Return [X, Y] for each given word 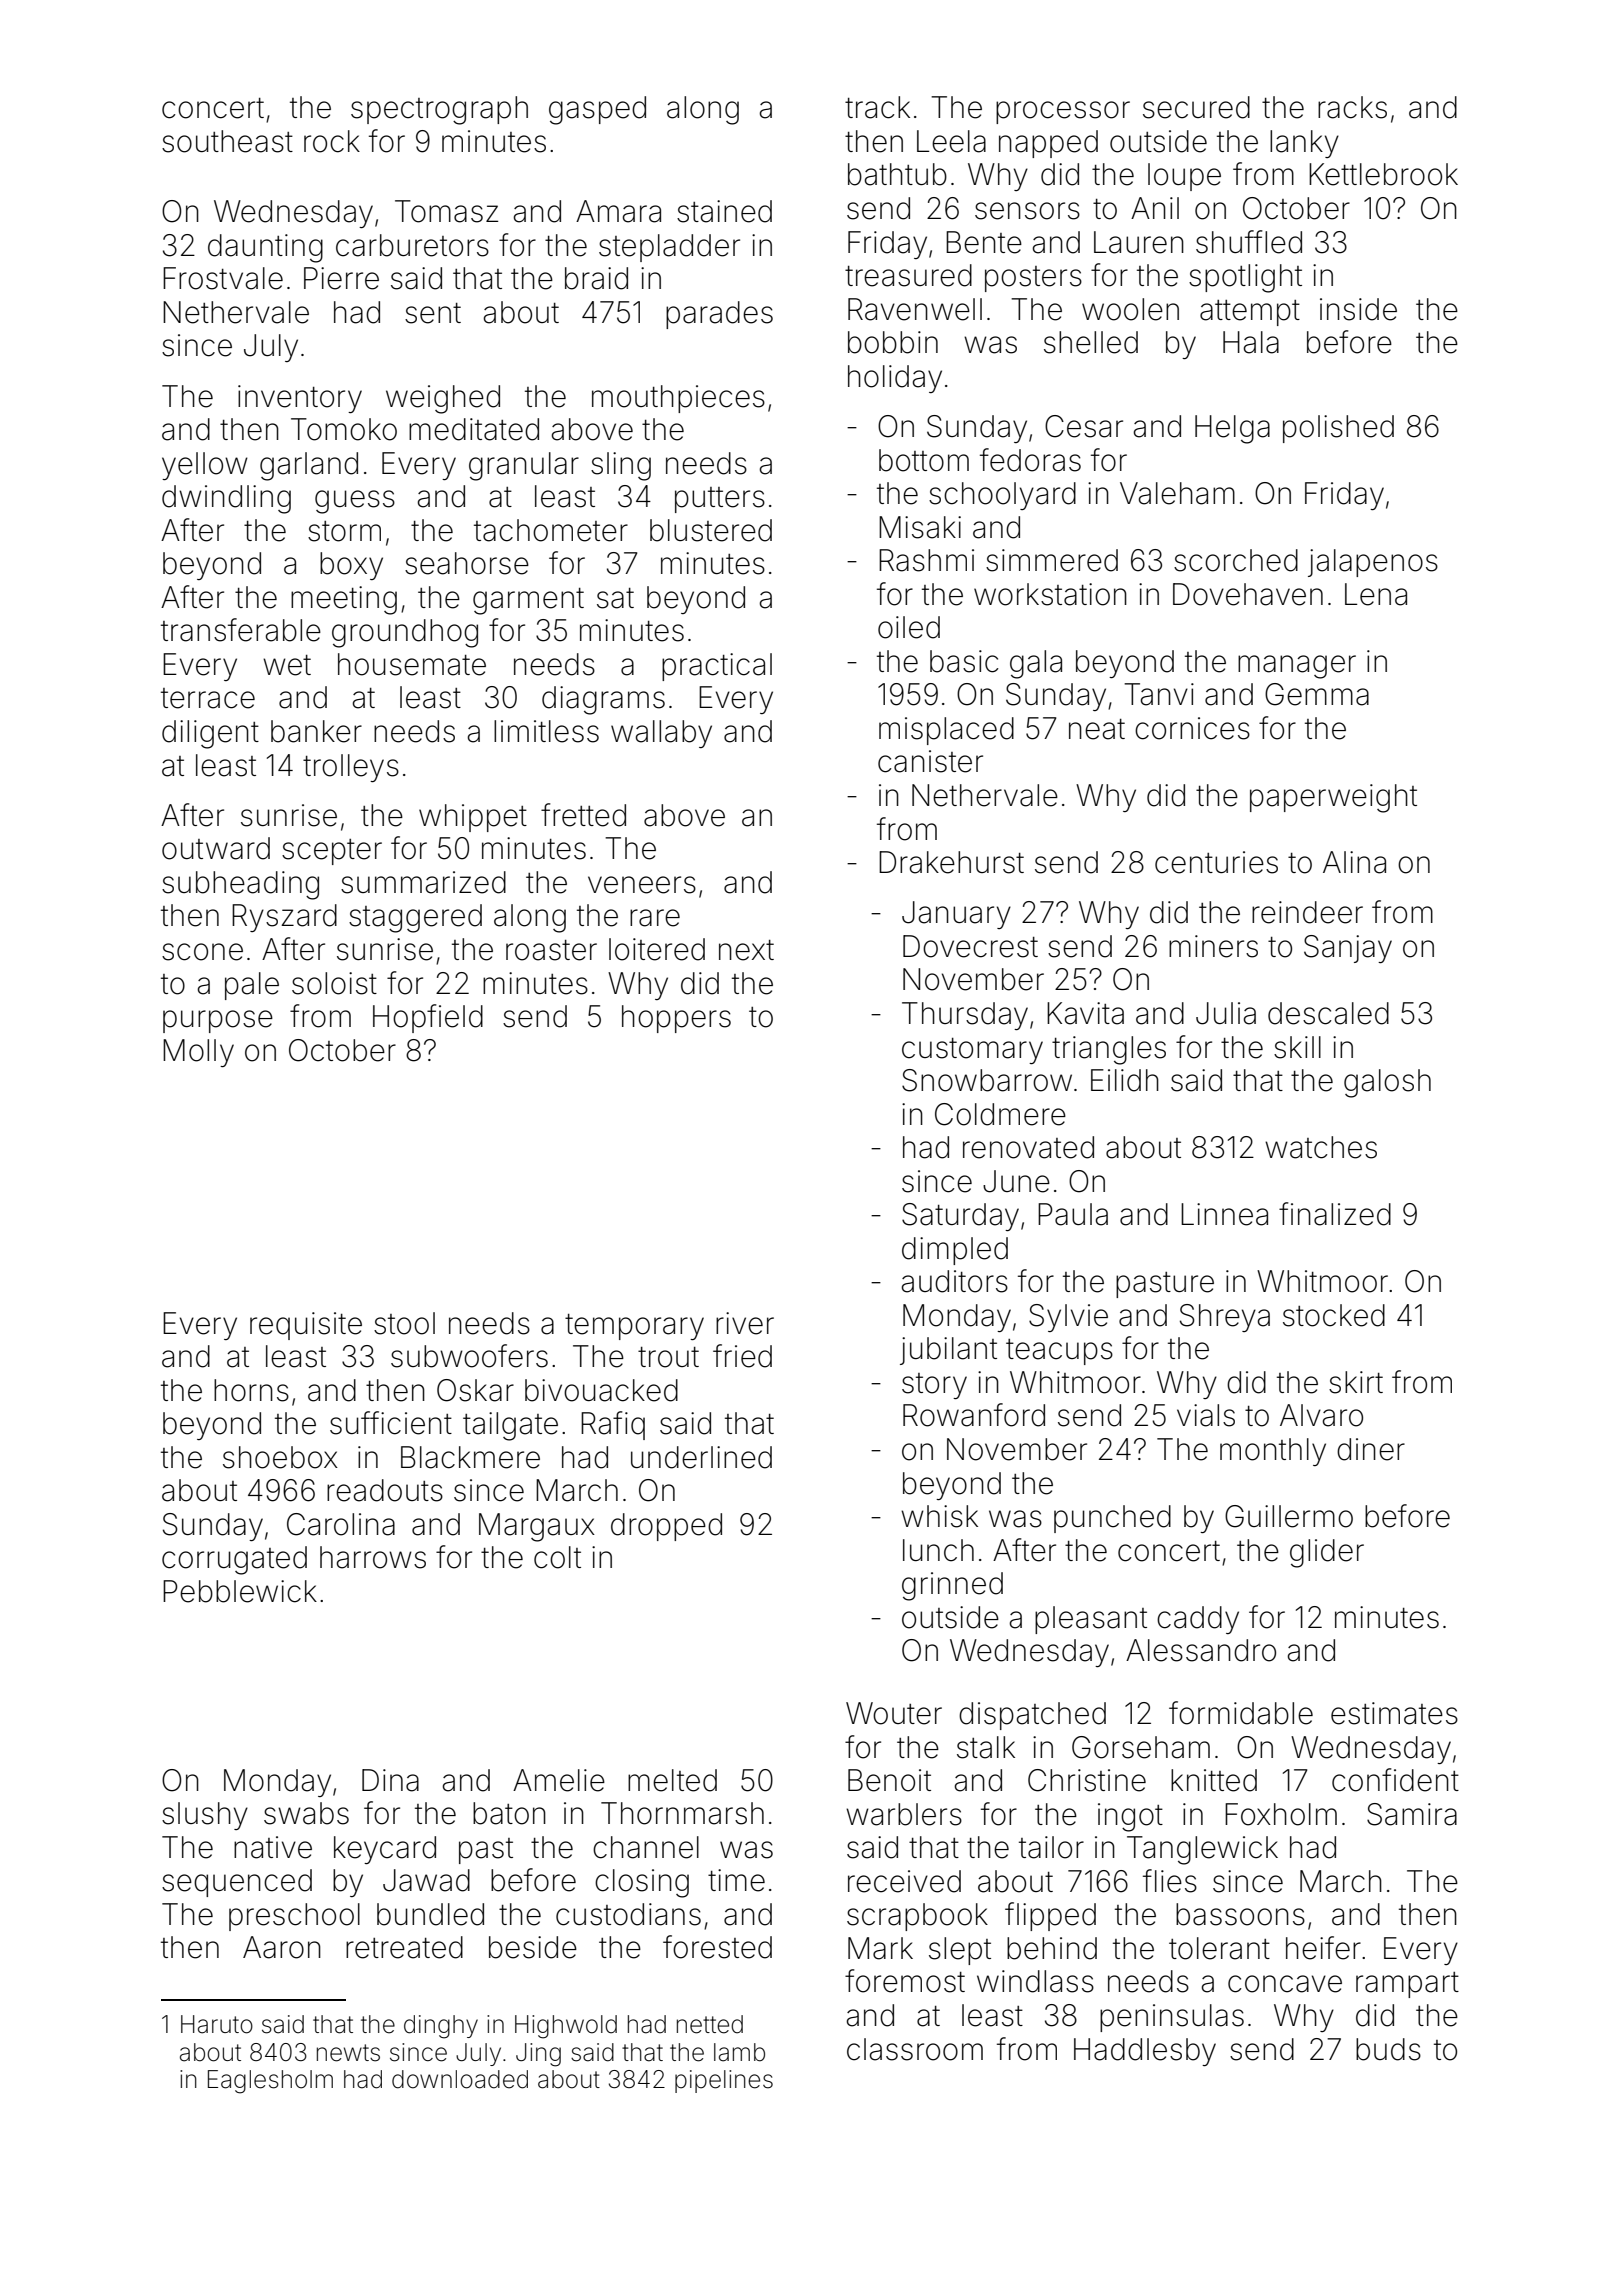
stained [724, 211]
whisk [939, 1516]
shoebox [280, 1457]
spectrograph [439, 110]
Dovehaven [1248, 594]
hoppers [676, 1019]
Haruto [217, 2024]
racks [1352, 107]
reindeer [1307, 912]
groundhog [405, 633]
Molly [198, 1053]
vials [1206, 1415]
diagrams [603, 700]
